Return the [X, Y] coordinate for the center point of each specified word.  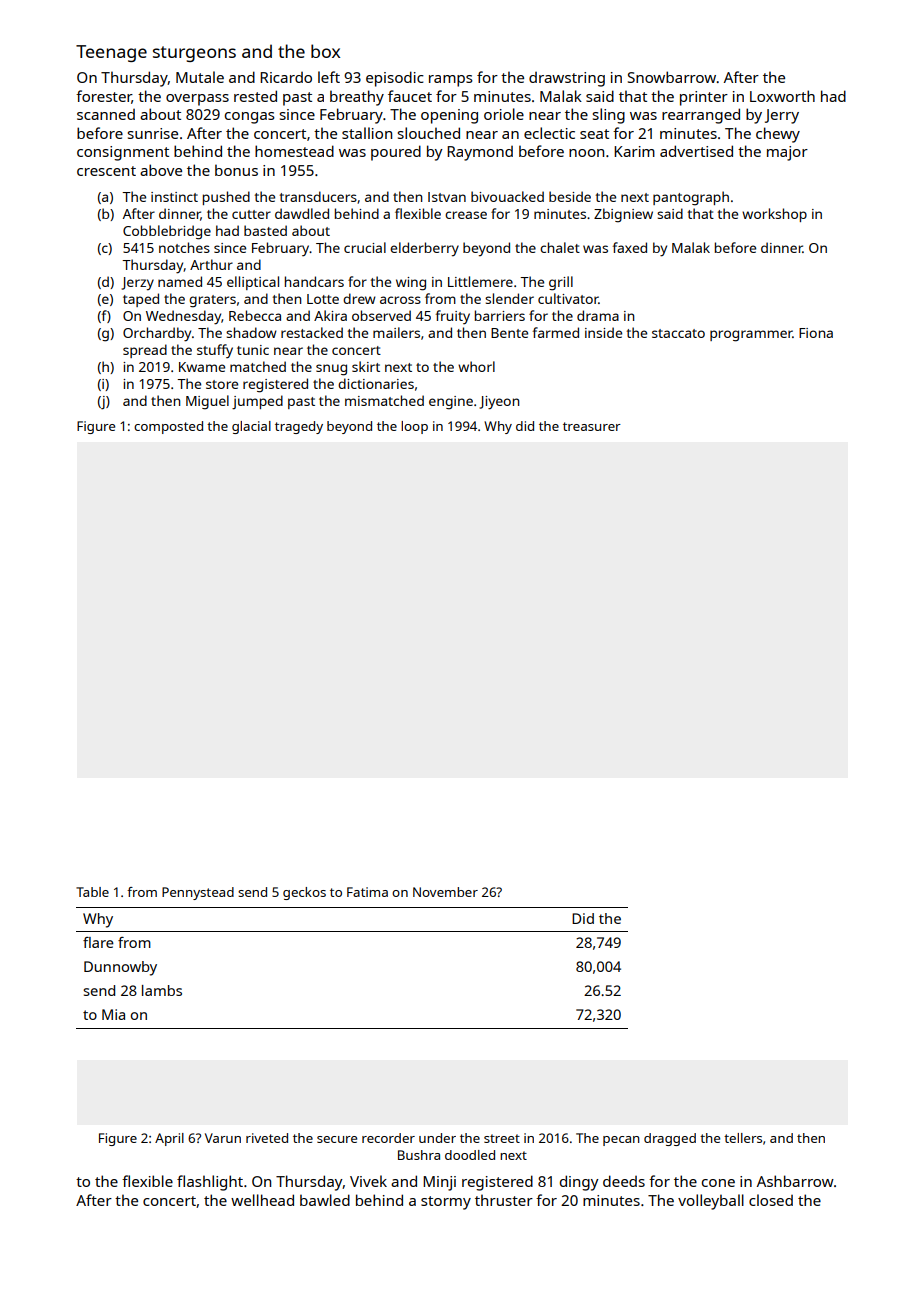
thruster [504, 1200]
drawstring [567, 79]
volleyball [711, 1202]
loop [414, 427]
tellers [743, 1138]
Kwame [202, 367]
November [445, 892]
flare [98, 942]
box [325, 51]
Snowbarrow [672, 77]
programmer [751, 336]
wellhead [262, 1200]
